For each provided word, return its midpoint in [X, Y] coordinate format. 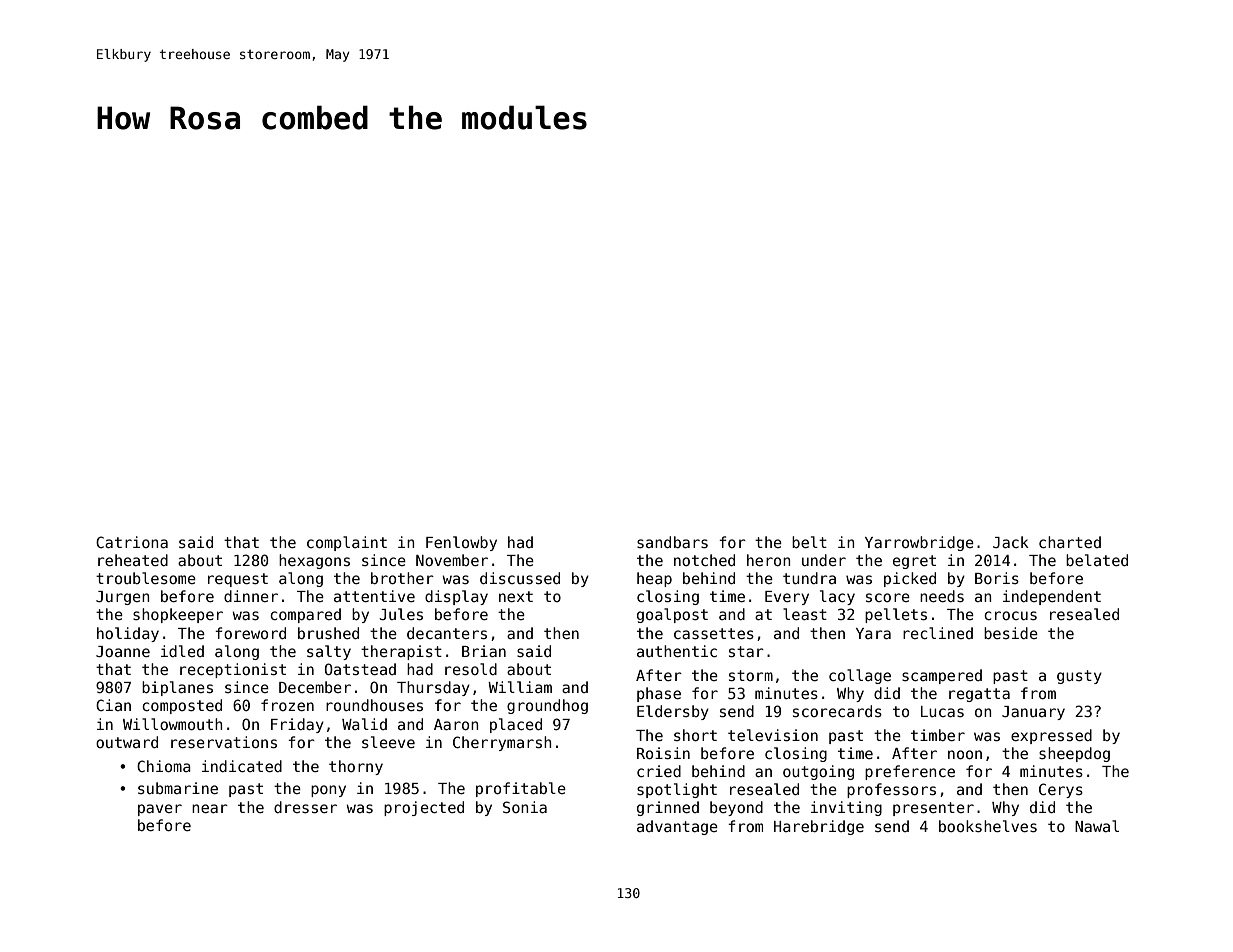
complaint [347, 543]
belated [1097, 560]
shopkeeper [178, 615]
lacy [837, 597]
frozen [287, 705]
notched [704, 560]
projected [424, 808]
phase [659, 694]
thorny [356, 767]
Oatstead [360, 669]
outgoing [818, 772]
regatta [979, 695]
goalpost [672, 615]
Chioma [164, 766]
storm [751, 675]
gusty [1079, 677]
